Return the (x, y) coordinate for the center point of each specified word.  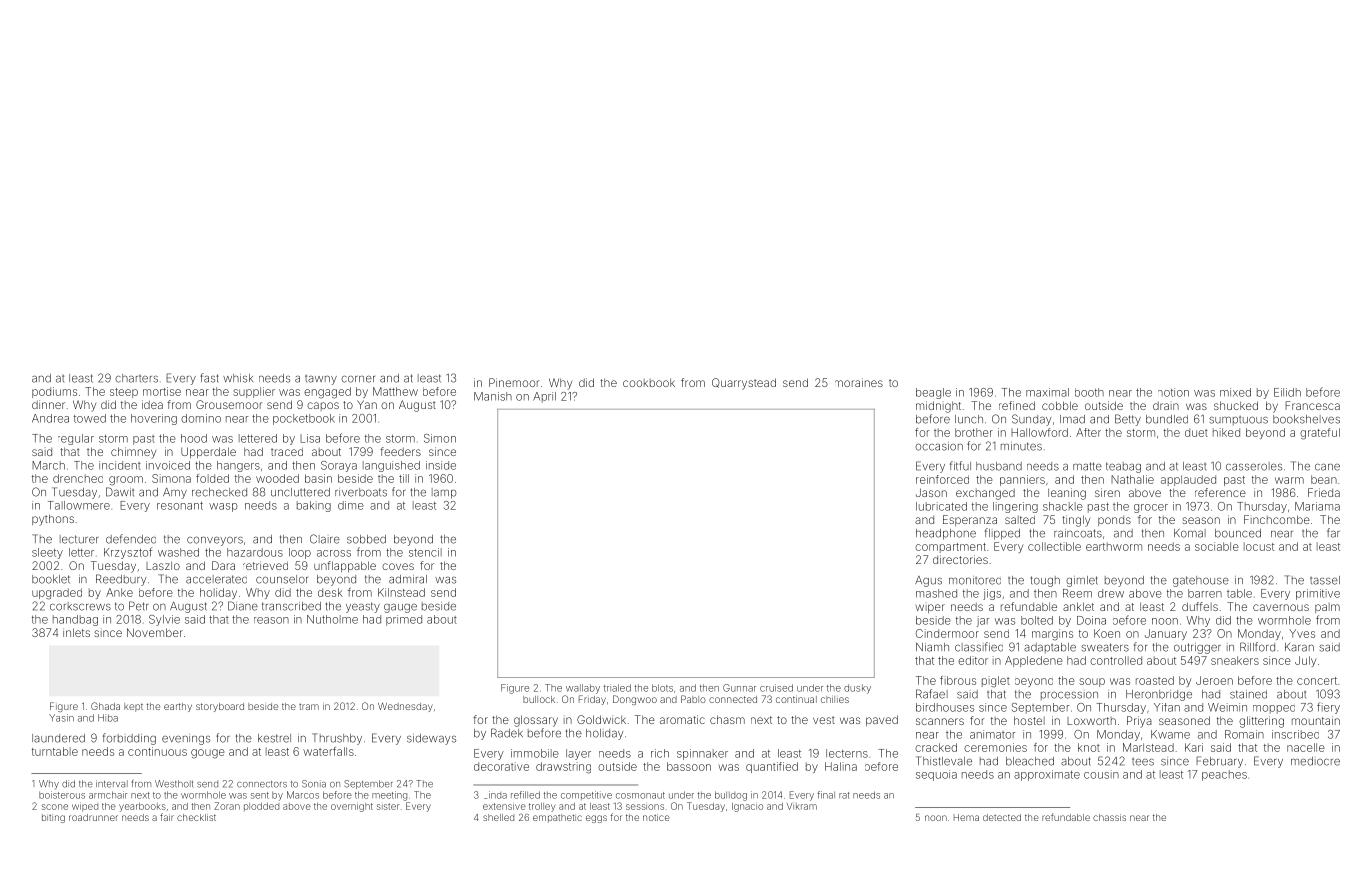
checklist (196, 817)
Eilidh (1287, 392)
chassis (1109, 817)
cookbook (649, 383)
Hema (966, 817)
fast (209, 378)
